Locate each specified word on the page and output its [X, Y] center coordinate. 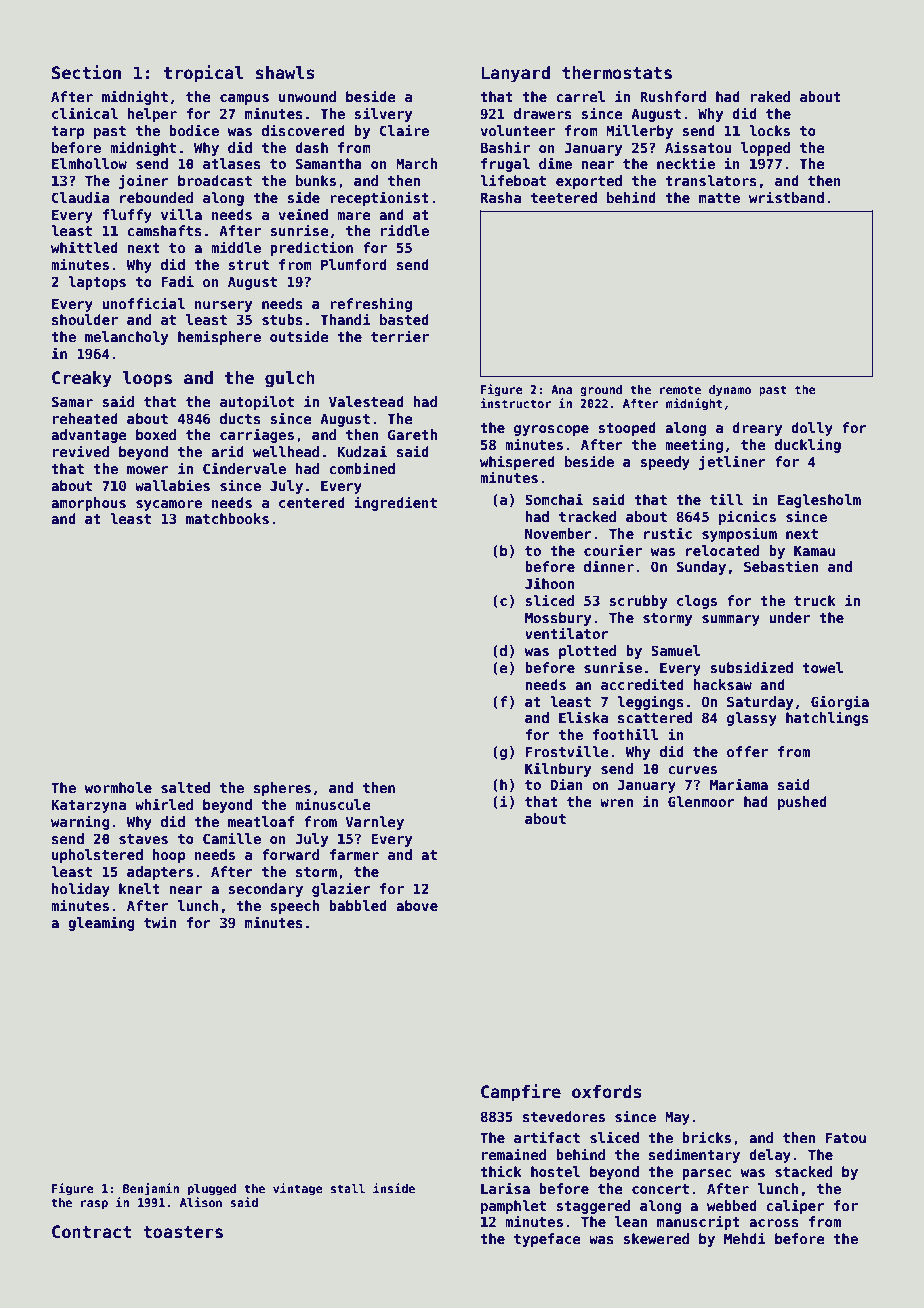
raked [770, 96]
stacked [803, 1171]
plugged [212, 1190]
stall [348, 1188]
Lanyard [516, 74]
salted [185, 787]
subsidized [752, 667]
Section [86, 72]
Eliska [583, 717]
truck [815, 600]
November [558, 533]
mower [148, 470]
